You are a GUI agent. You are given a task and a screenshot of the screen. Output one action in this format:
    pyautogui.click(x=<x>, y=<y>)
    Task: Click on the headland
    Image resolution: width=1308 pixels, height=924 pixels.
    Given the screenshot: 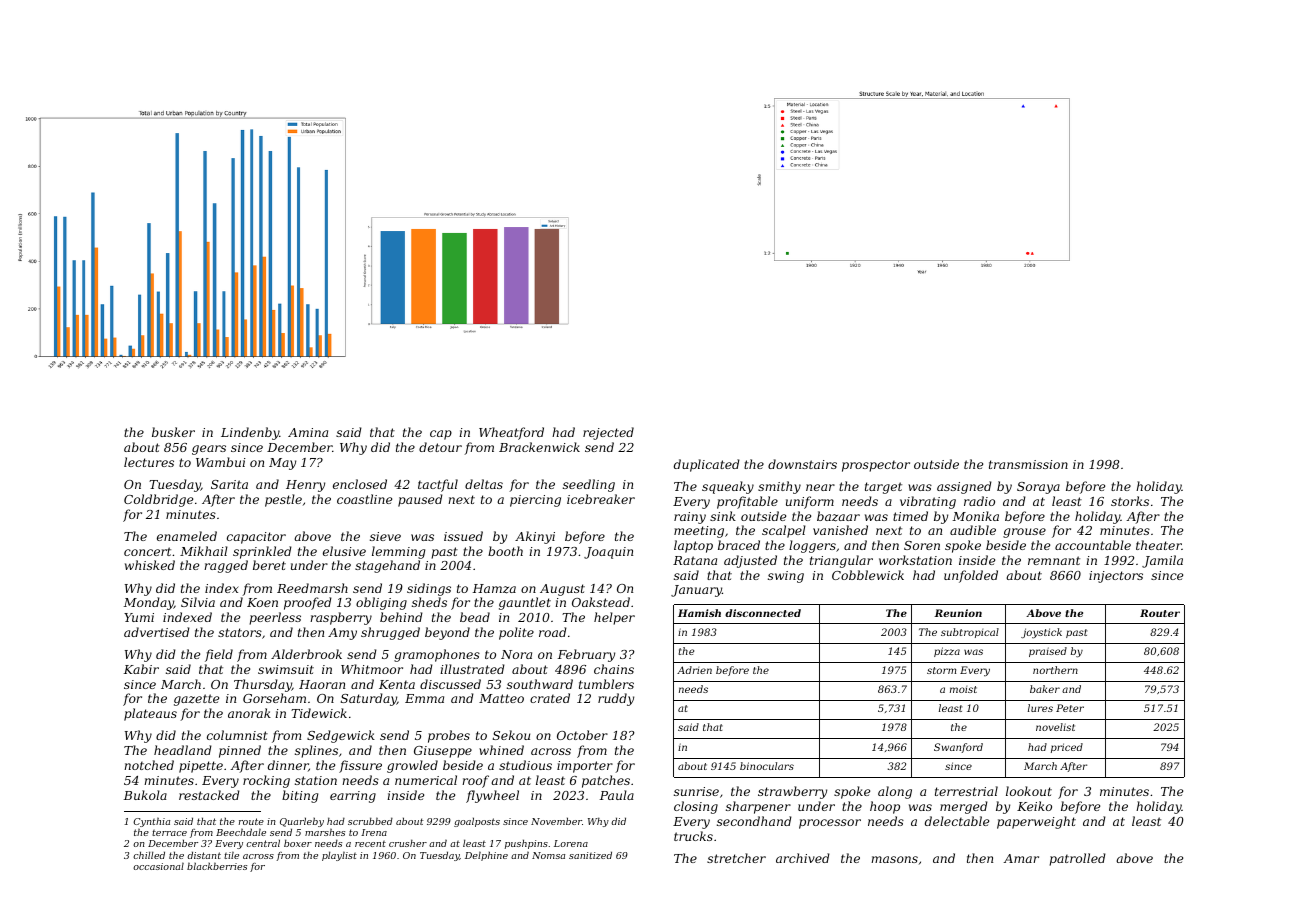 What is the action you would take?
    pyautogui.click(x=183, y=750)
